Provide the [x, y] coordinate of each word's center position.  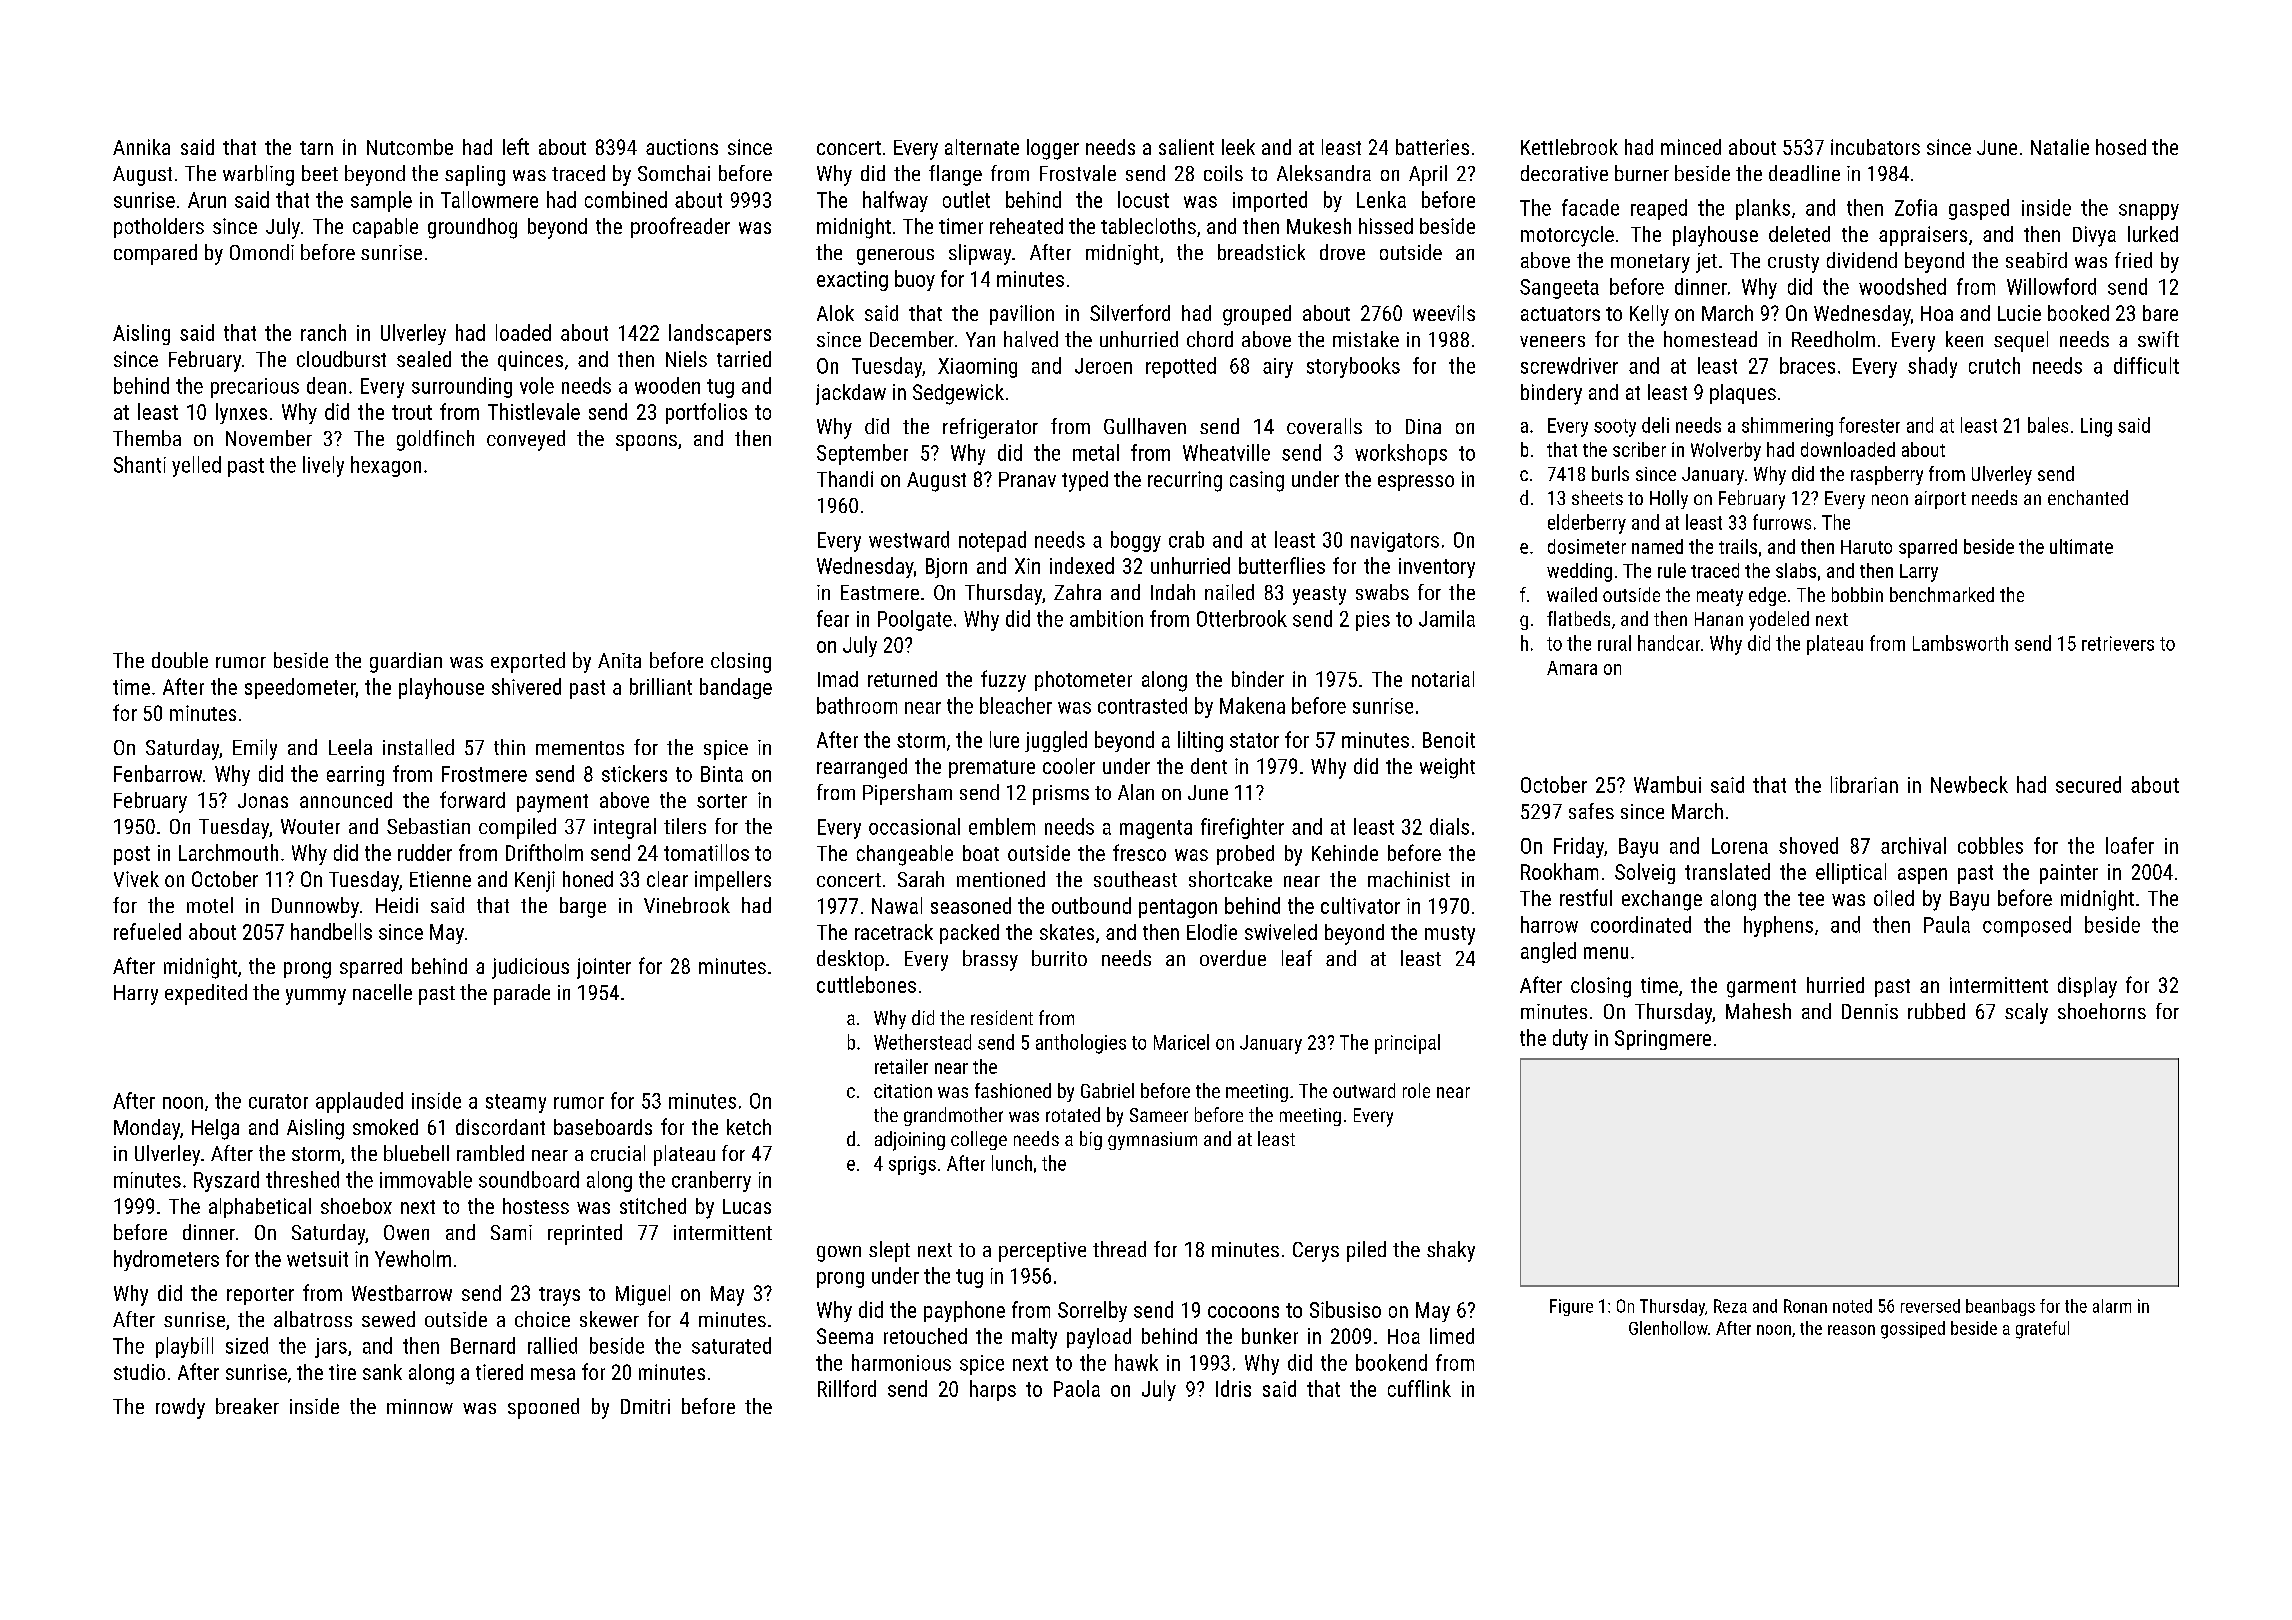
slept [889, 1251]
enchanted [2088, 497]
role [1416, 1090]
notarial [1443, 679]
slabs [1796, 570]
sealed [424, 359]
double [180, 660]
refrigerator [990, 428]
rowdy [180, 1408]
